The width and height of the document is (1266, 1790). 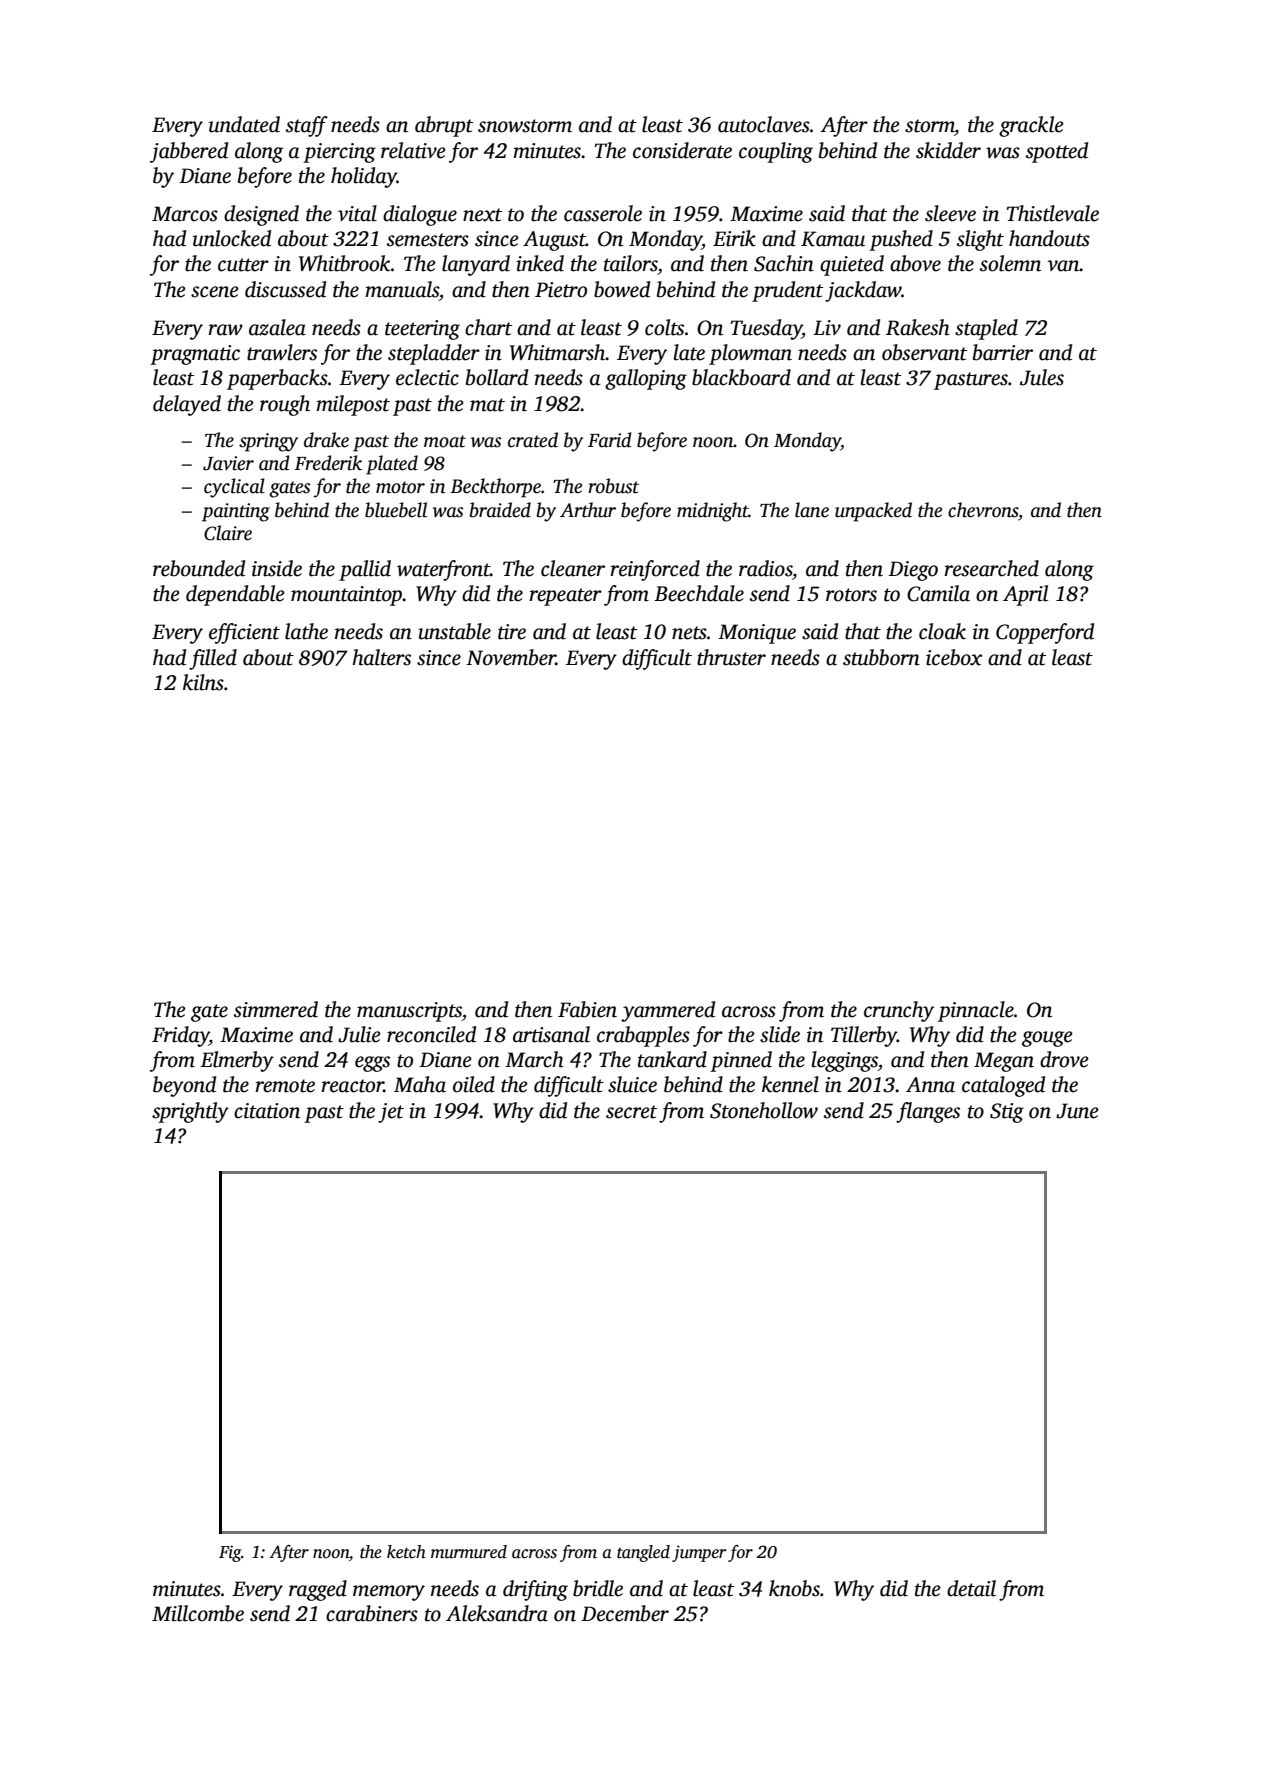 What do you see at coordinates (199, 568) in the document?
I see `rebounded` at bounding box center [199, 568].
